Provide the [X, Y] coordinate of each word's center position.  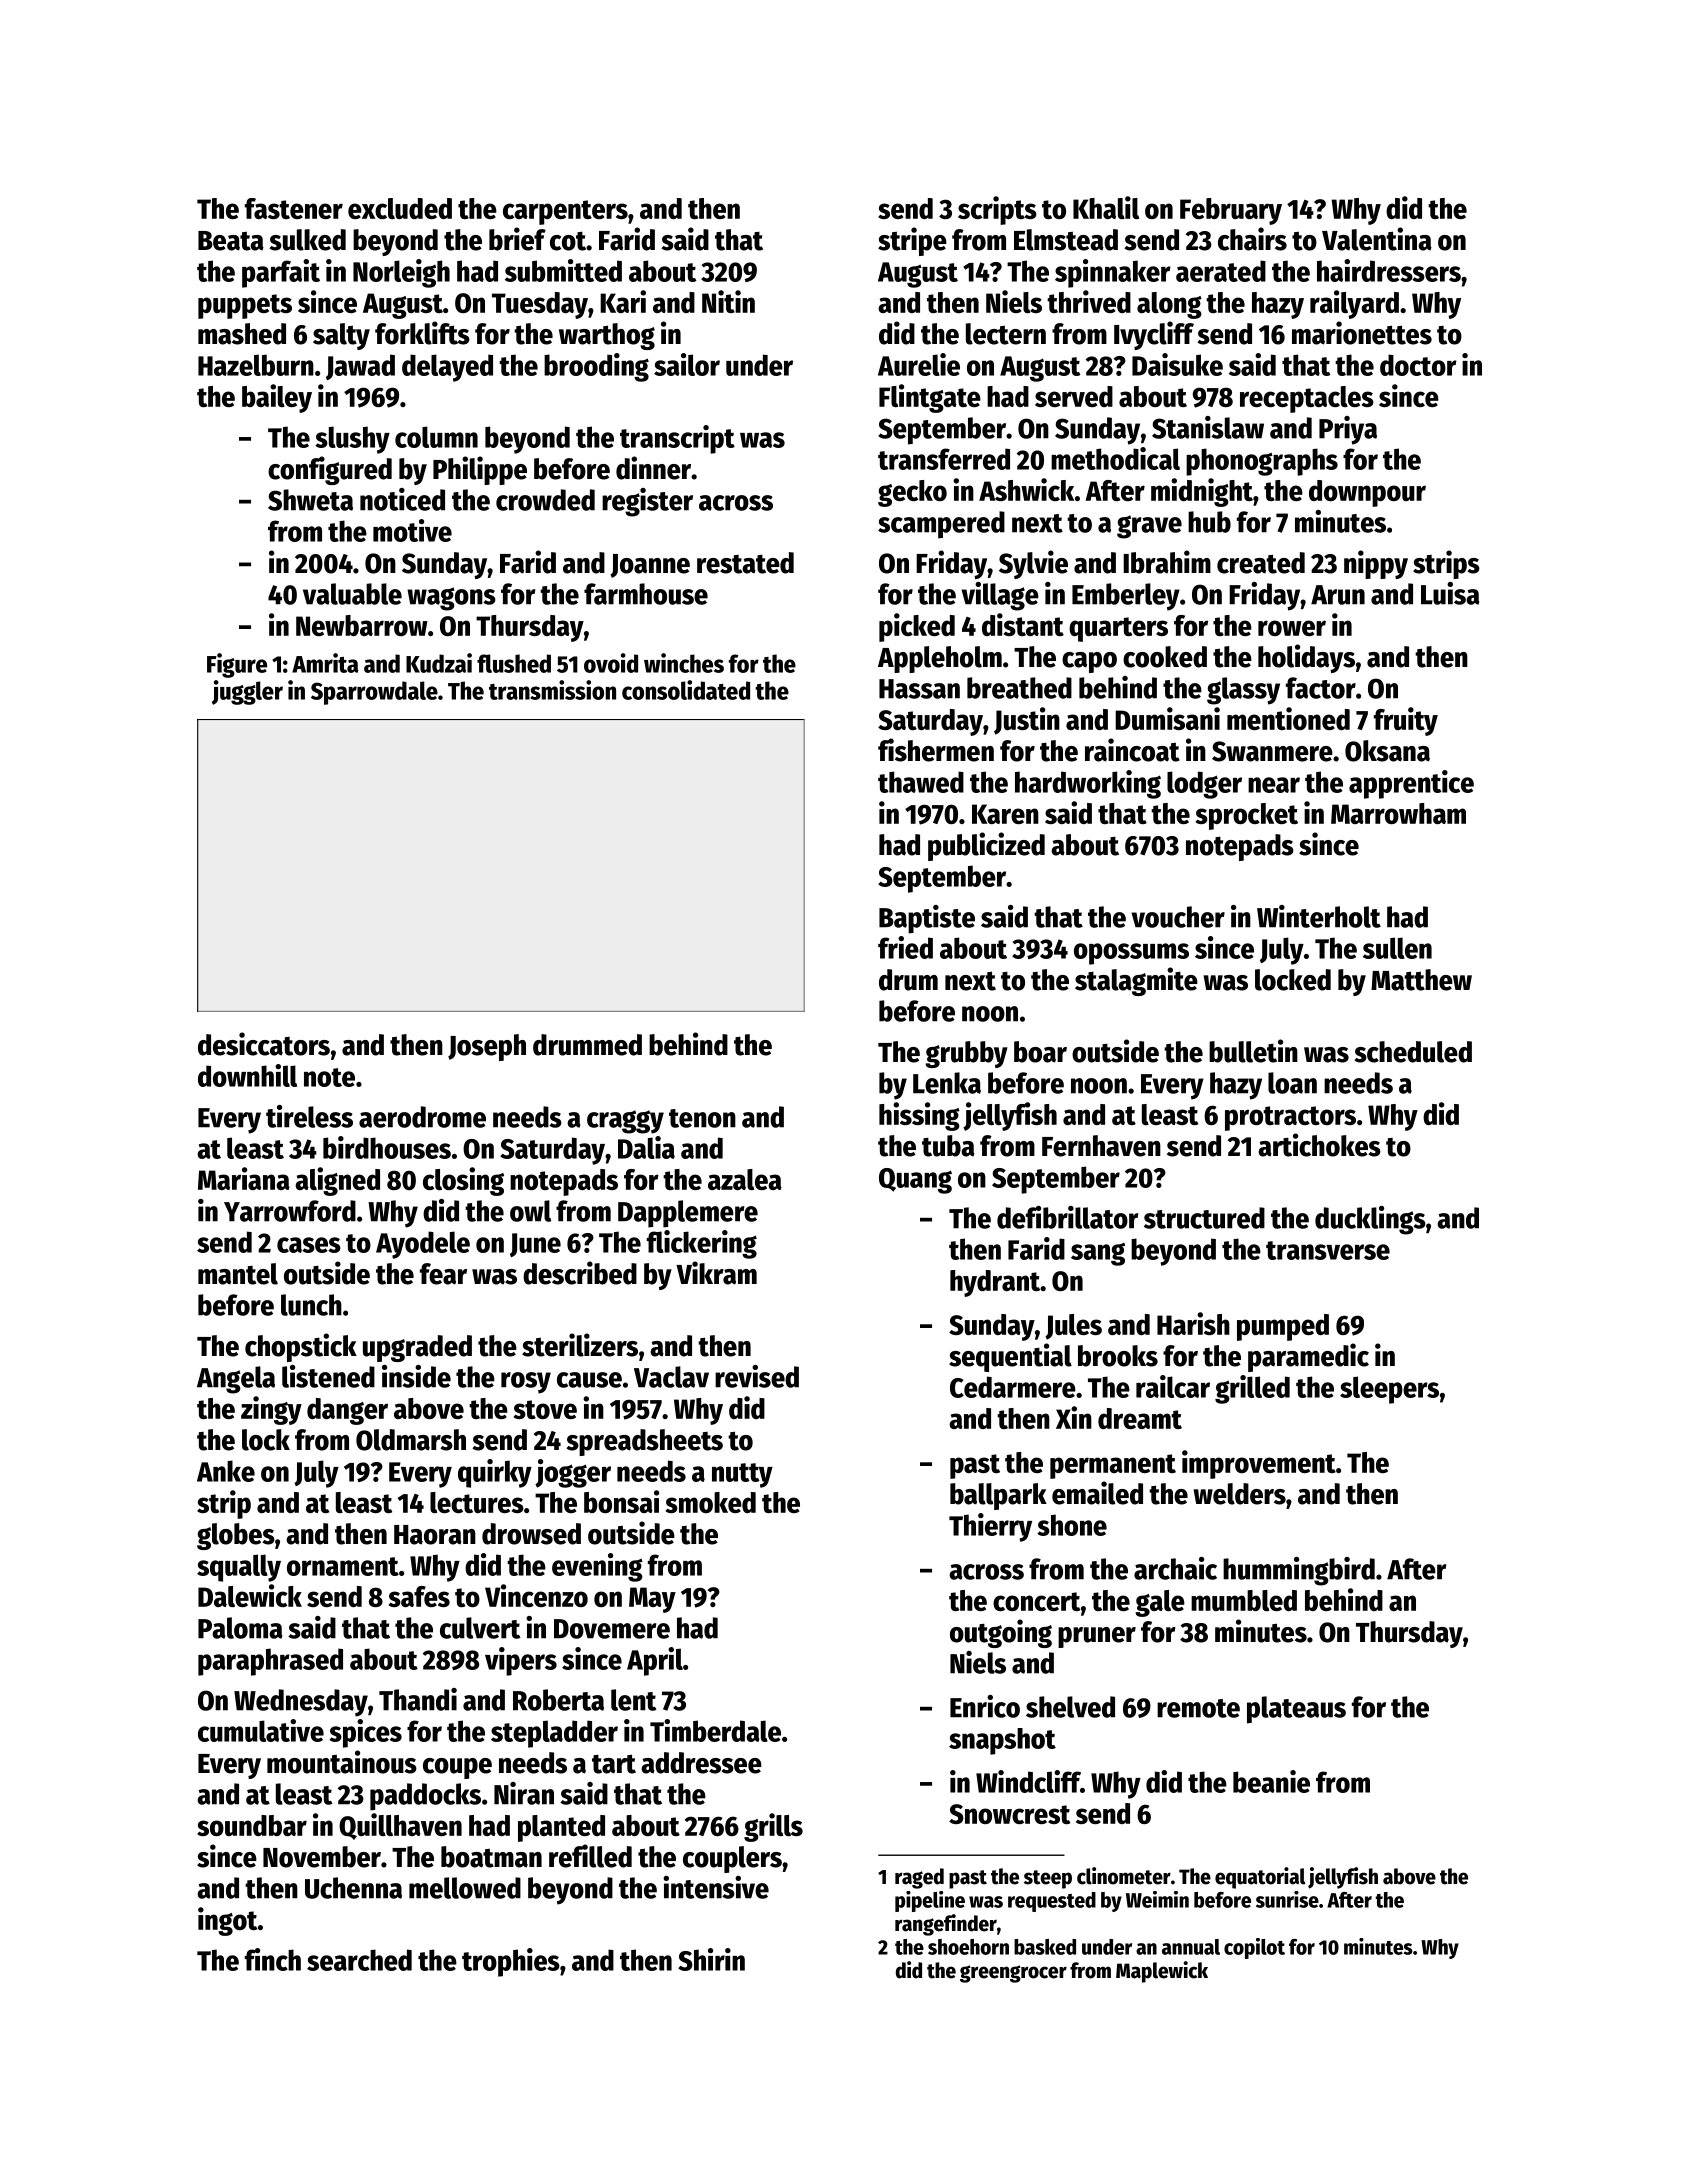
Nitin [728, 301]
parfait [281, 273]
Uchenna [353, 1888]
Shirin [711, 1959]
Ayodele [423, 1245]
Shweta [310, 500]
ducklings [1370, 1220]
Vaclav [671, 1377]
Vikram [716, 1273]
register [647, 502]
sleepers [1389, 1390]
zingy [271, 1410]
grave [1149, 527]
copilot [1254, 1948]
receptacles [1307, 399]
